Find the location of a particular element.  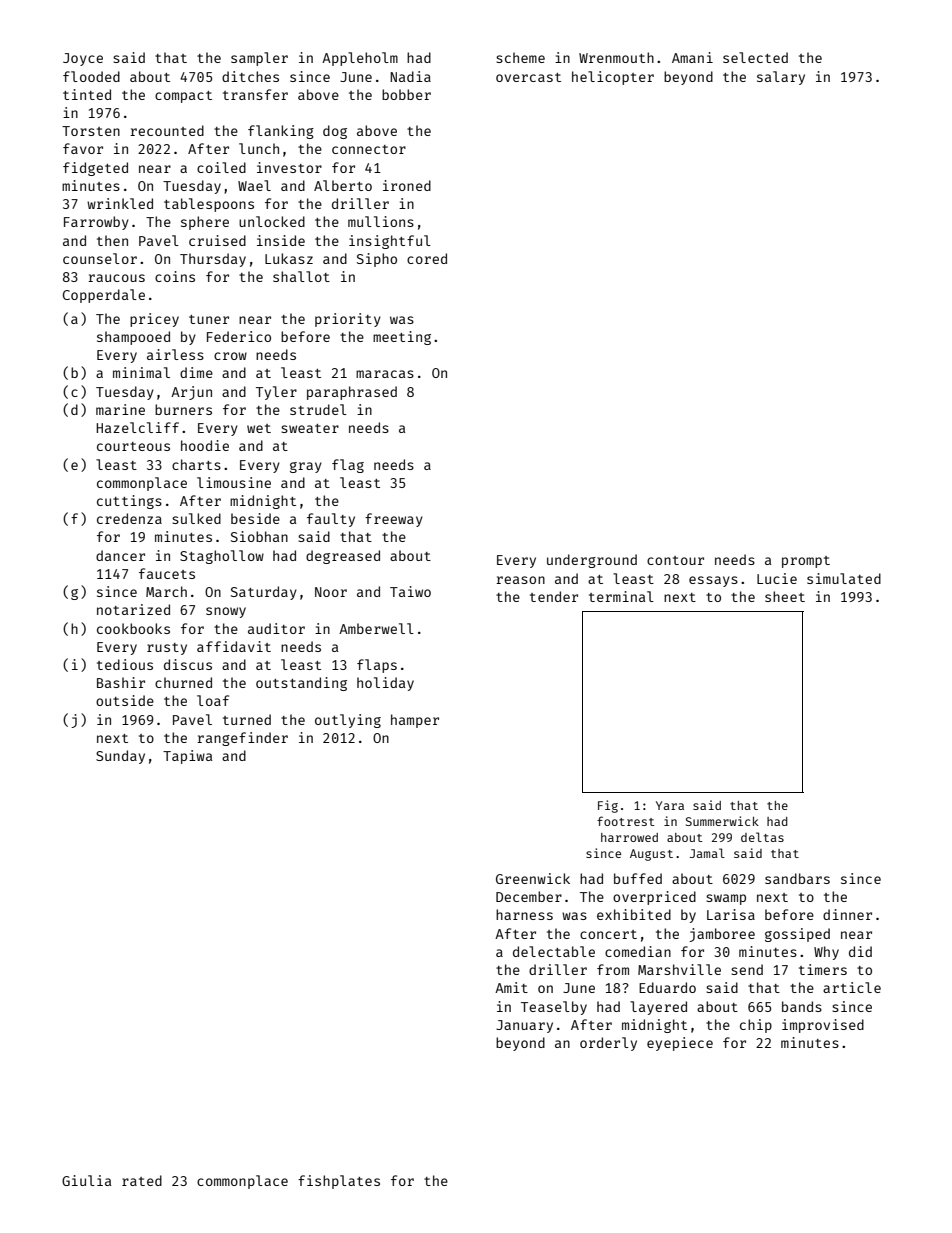

hamper is located at coordinates (415, 721).
